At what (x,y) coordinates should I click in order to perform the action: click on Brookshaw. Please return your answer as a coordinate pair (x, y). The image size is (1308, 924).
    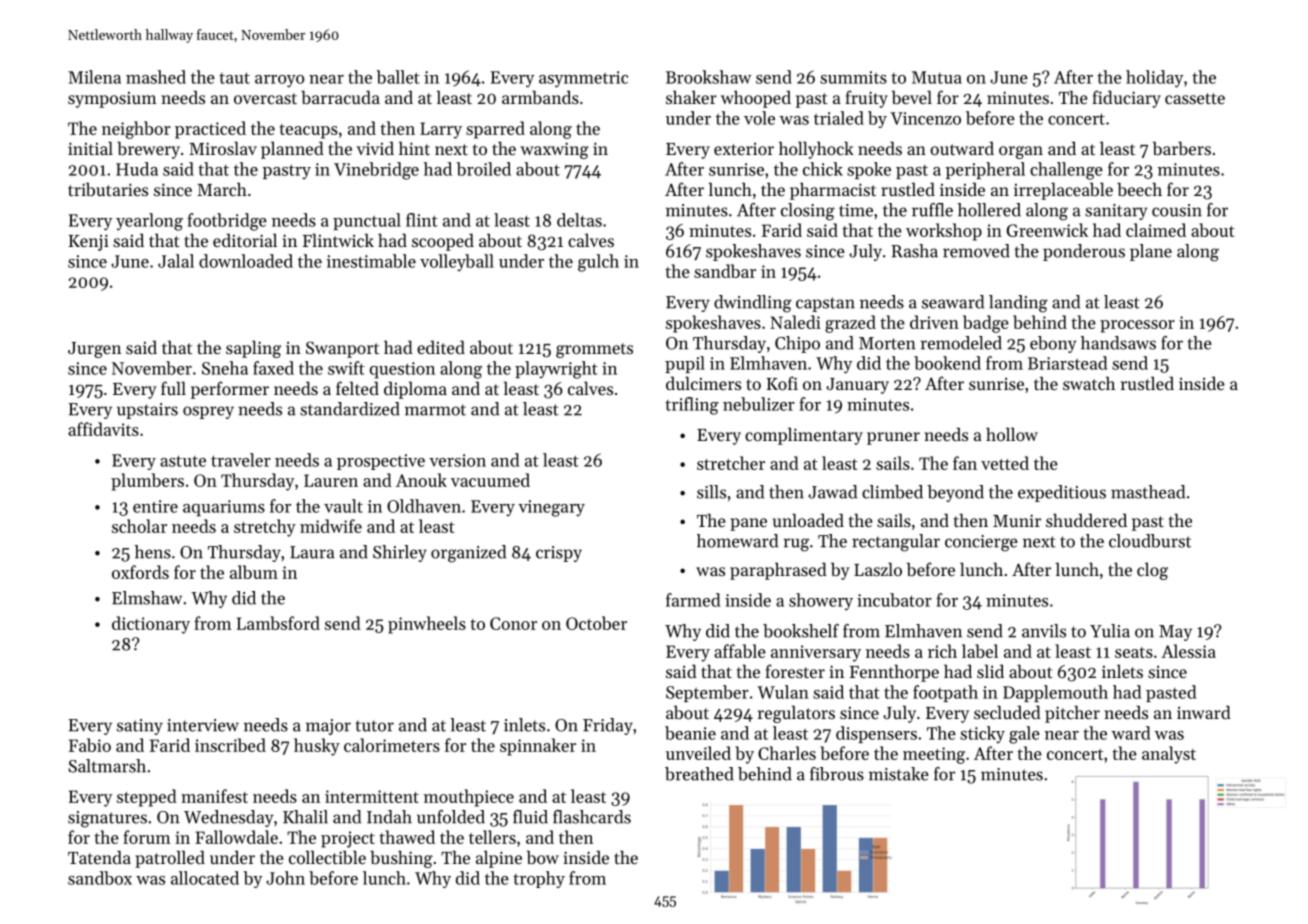
    Looking at the image, I should click on (708, 77).
